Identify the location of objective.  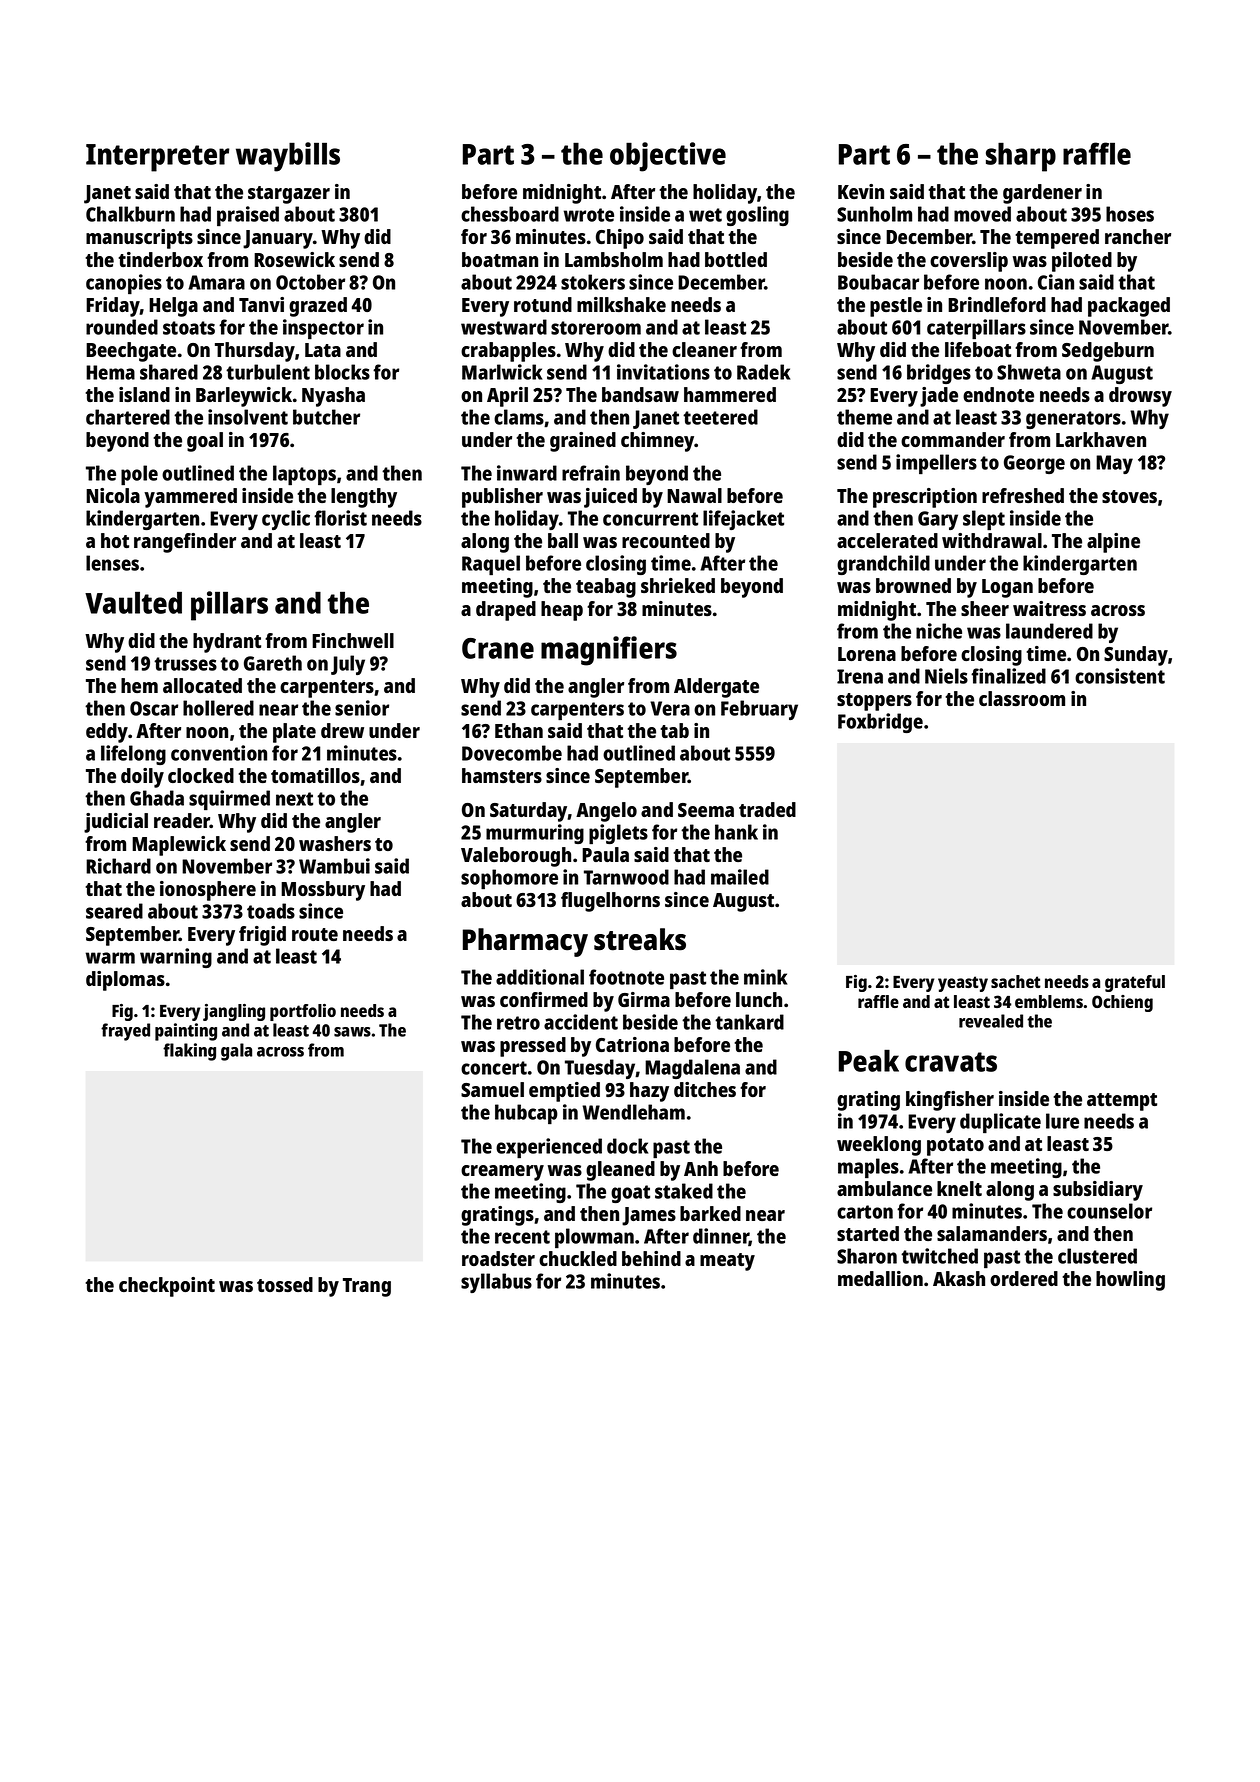
(668, 157).
